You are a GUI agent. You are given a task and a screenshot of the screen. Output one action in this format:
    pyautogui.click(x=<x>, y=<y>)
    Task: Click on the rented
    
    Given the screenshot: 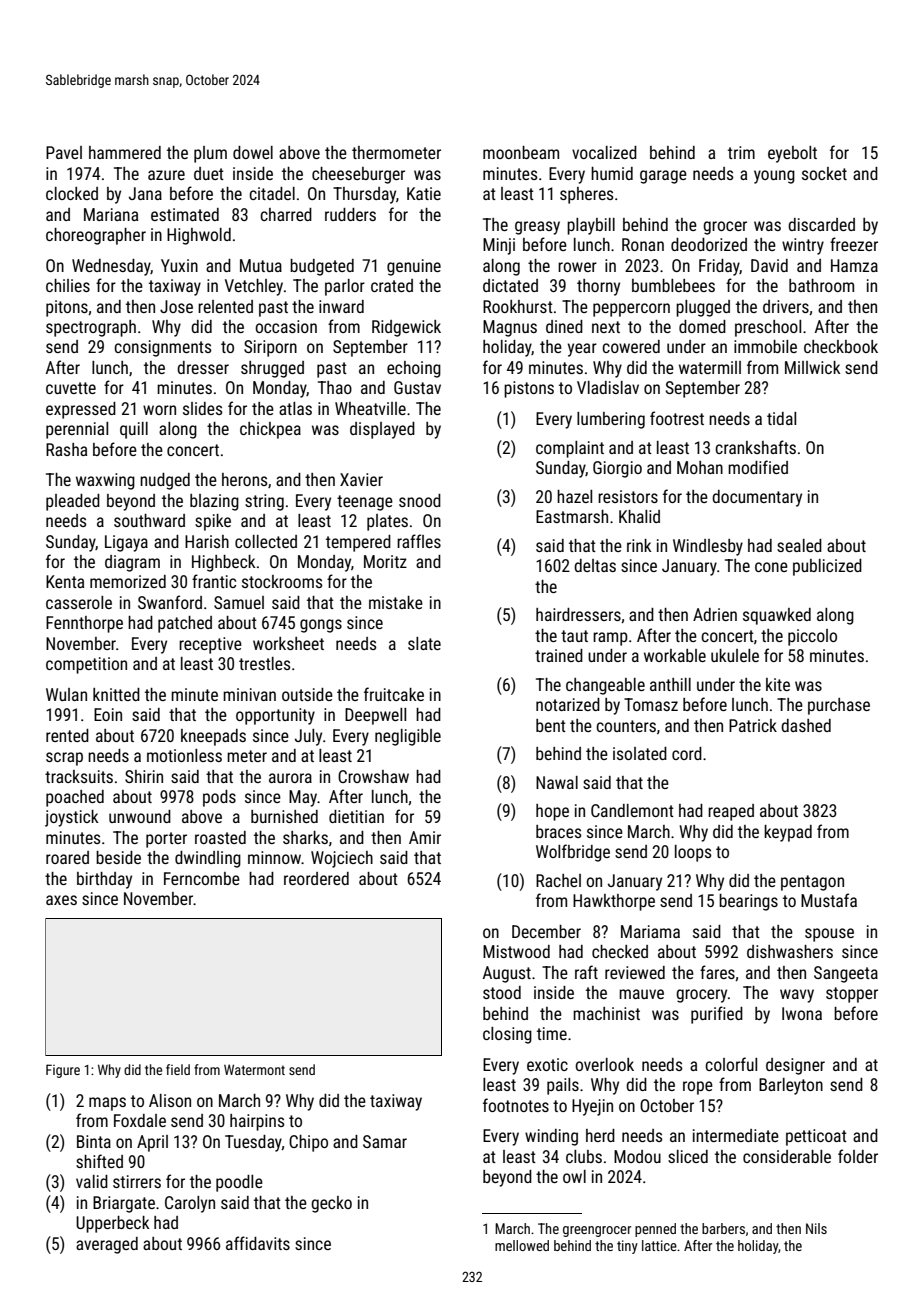 What is the action you would take?
    pyautogui.click(x=67, y=735)
